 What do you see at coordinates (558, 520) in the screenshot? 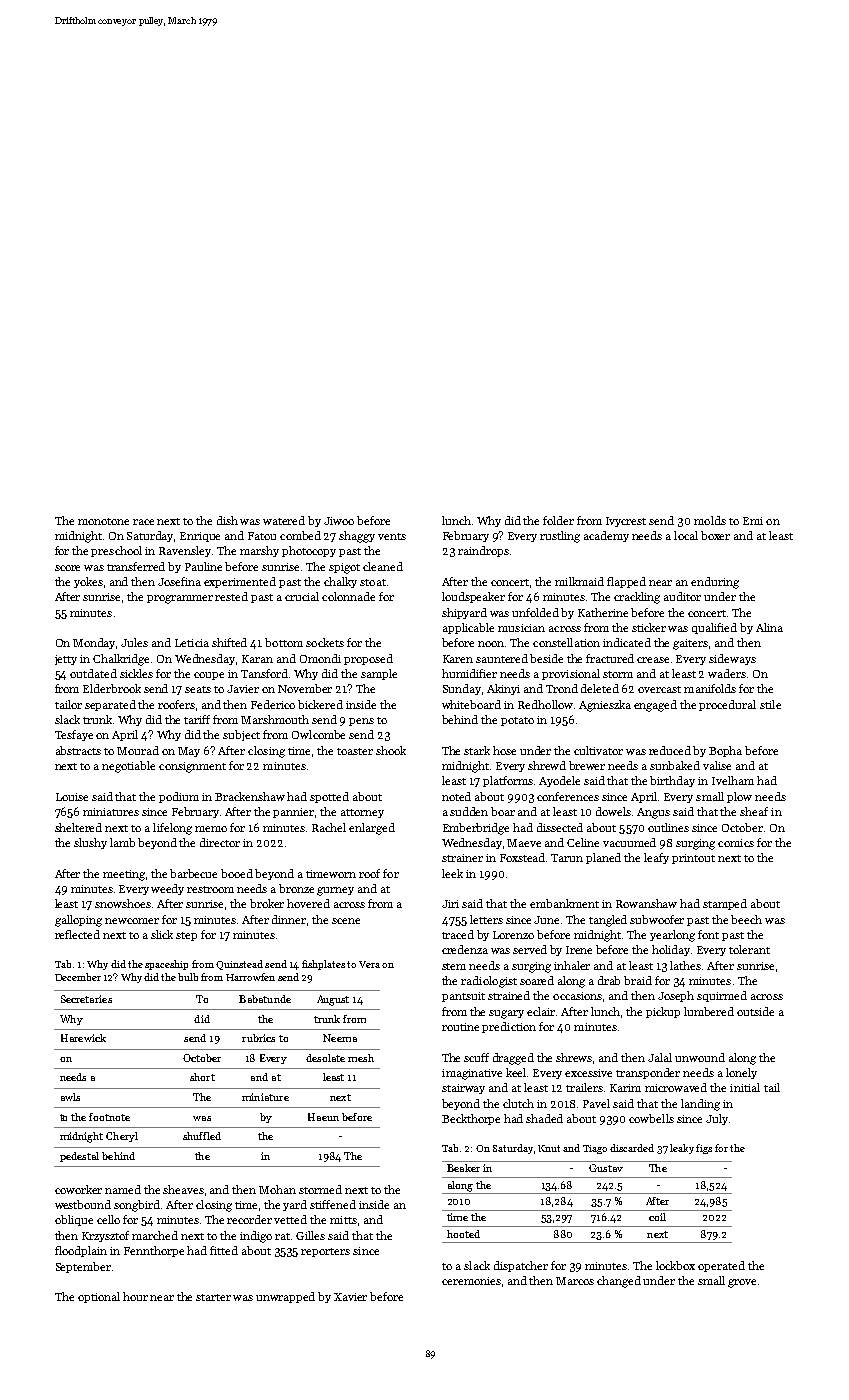
I see `folder` at bounding box center [558, 520].
